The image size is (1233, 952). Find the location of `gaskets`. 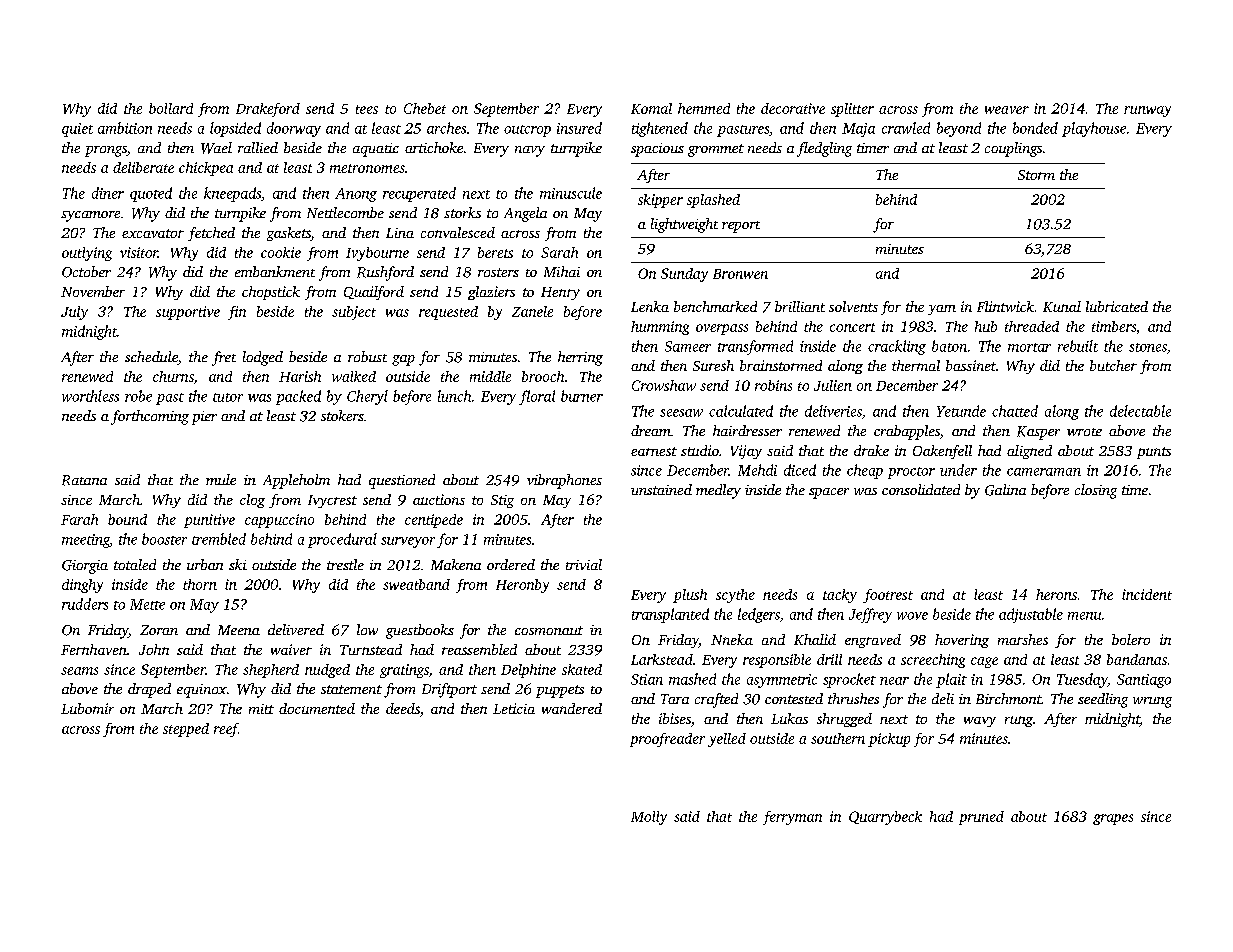

gaskets is located at coordinates (289, 234).
